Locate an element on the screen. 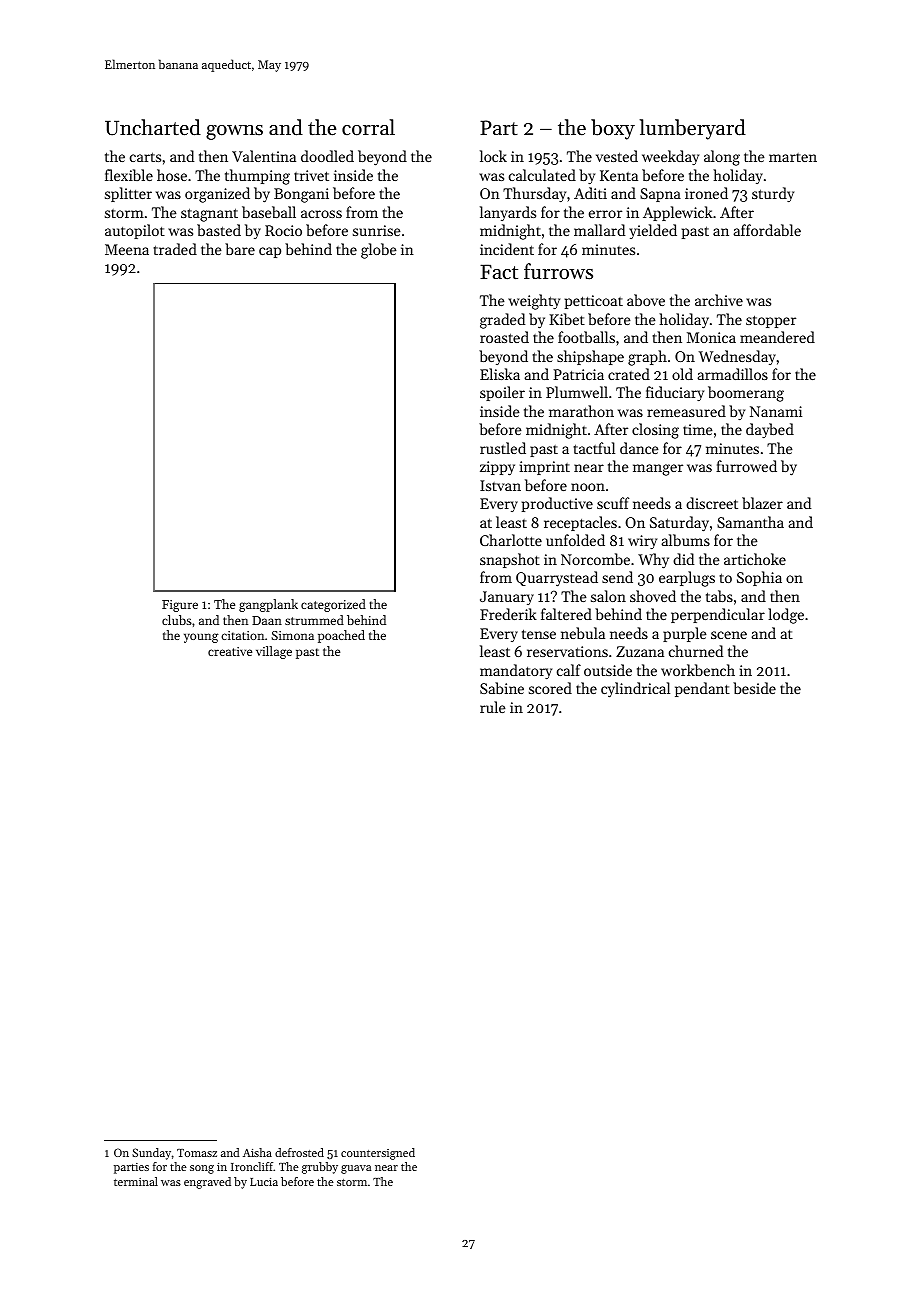 This screenshot has width=924, height=1308. artichoke is located at coordinates (755, 559).
